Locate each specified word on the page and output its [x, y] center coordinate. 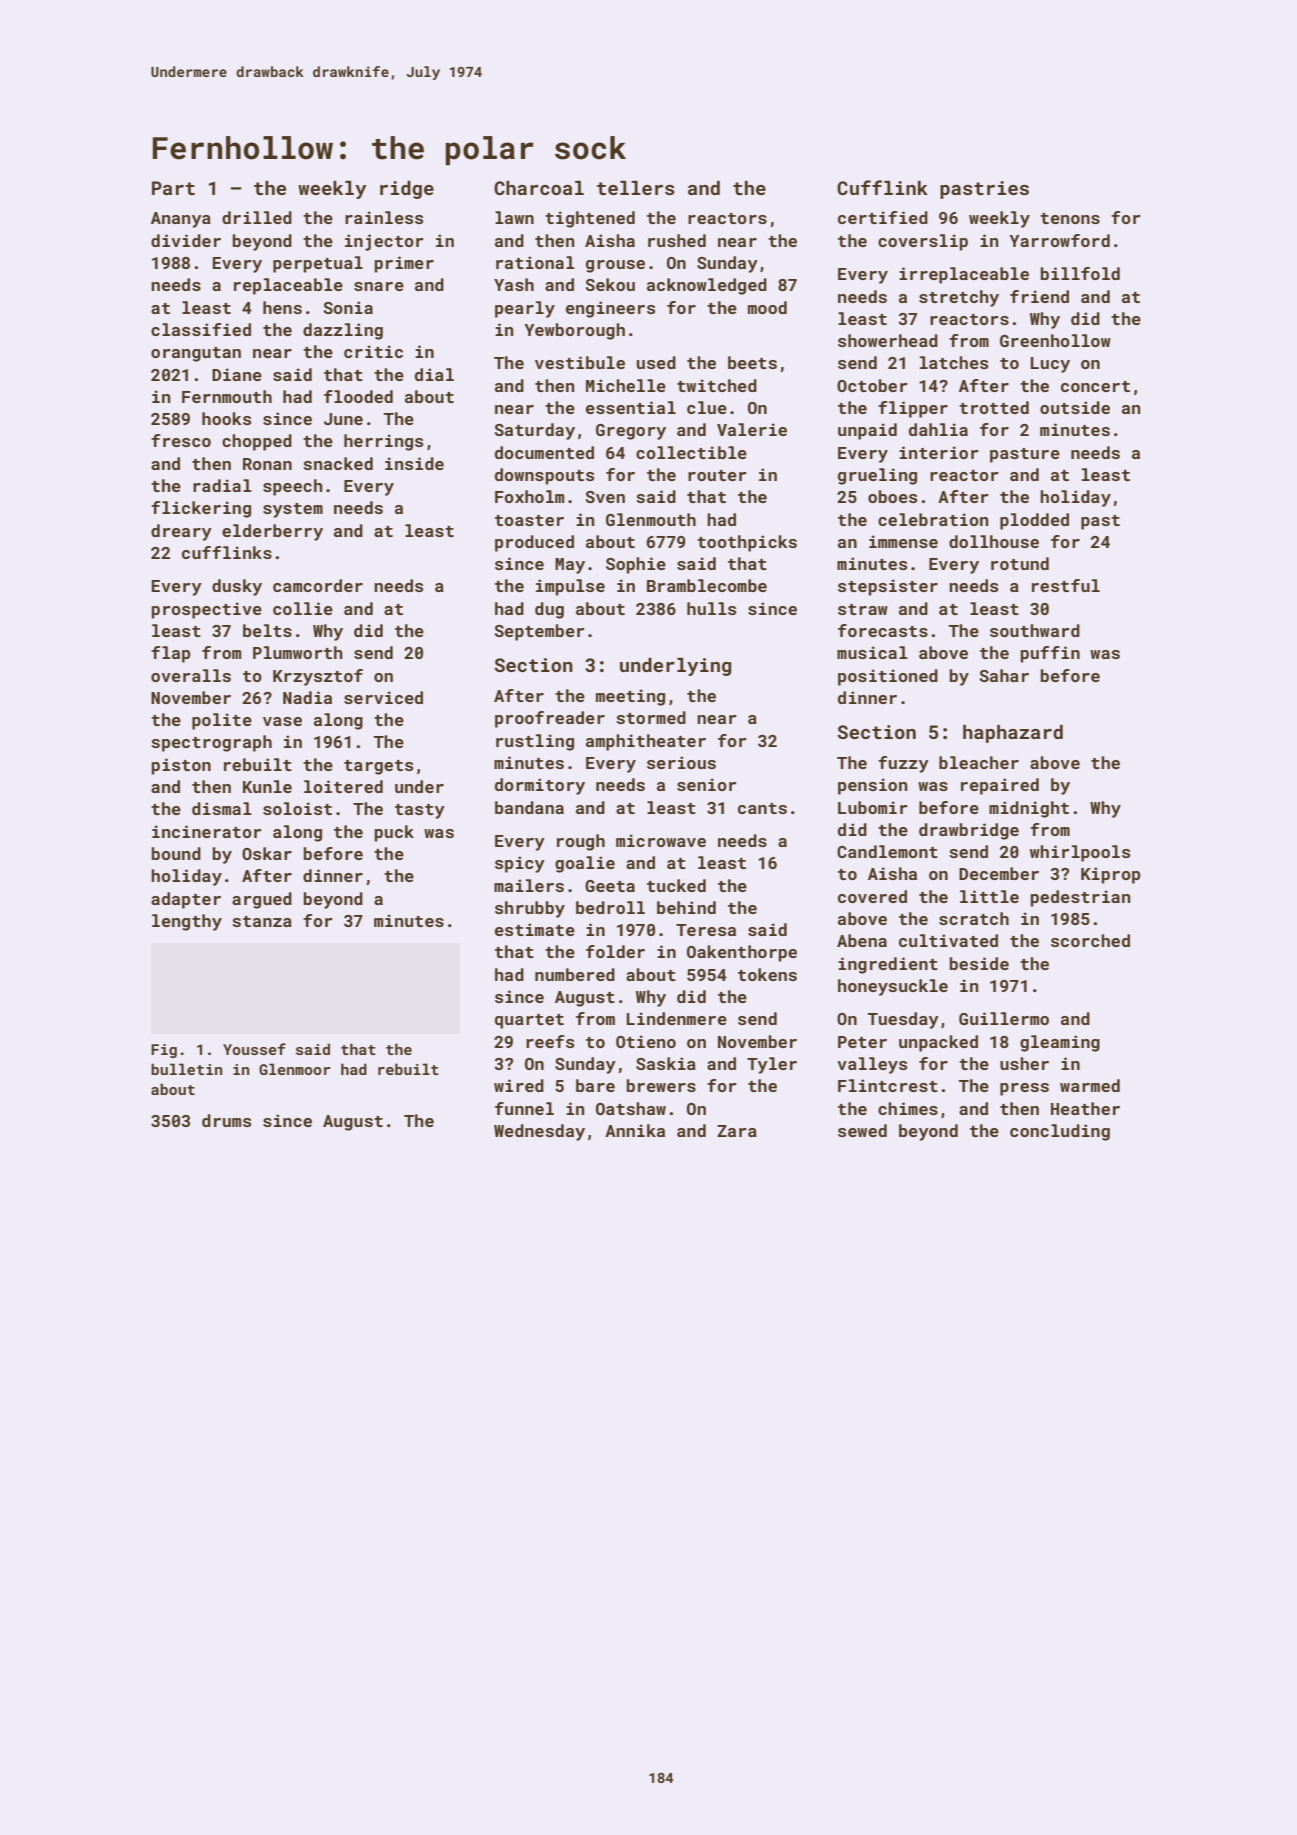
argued [262, 900]
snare [379, 286]
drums [226, 1120]
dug [549, 610]
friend [1039, 296]
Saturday [535, 431]
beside [979, 963]
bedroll [610, 907]
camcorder [318, 585]
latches [954, 362]
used [656, 362]
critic [373, 351]
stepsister [888, 587]
